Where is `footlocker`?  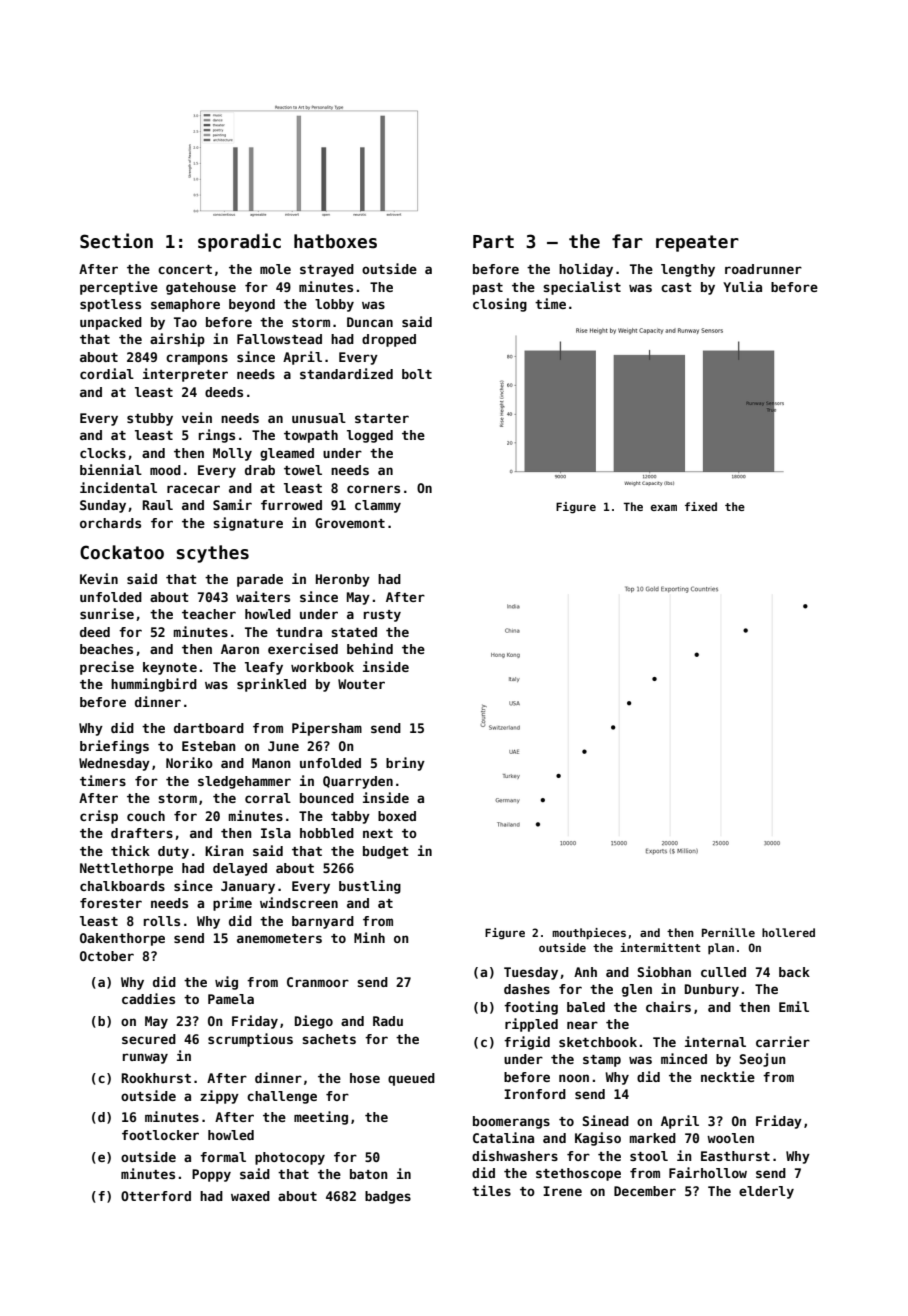
footlocker is located at coordinates (160, 1135).
